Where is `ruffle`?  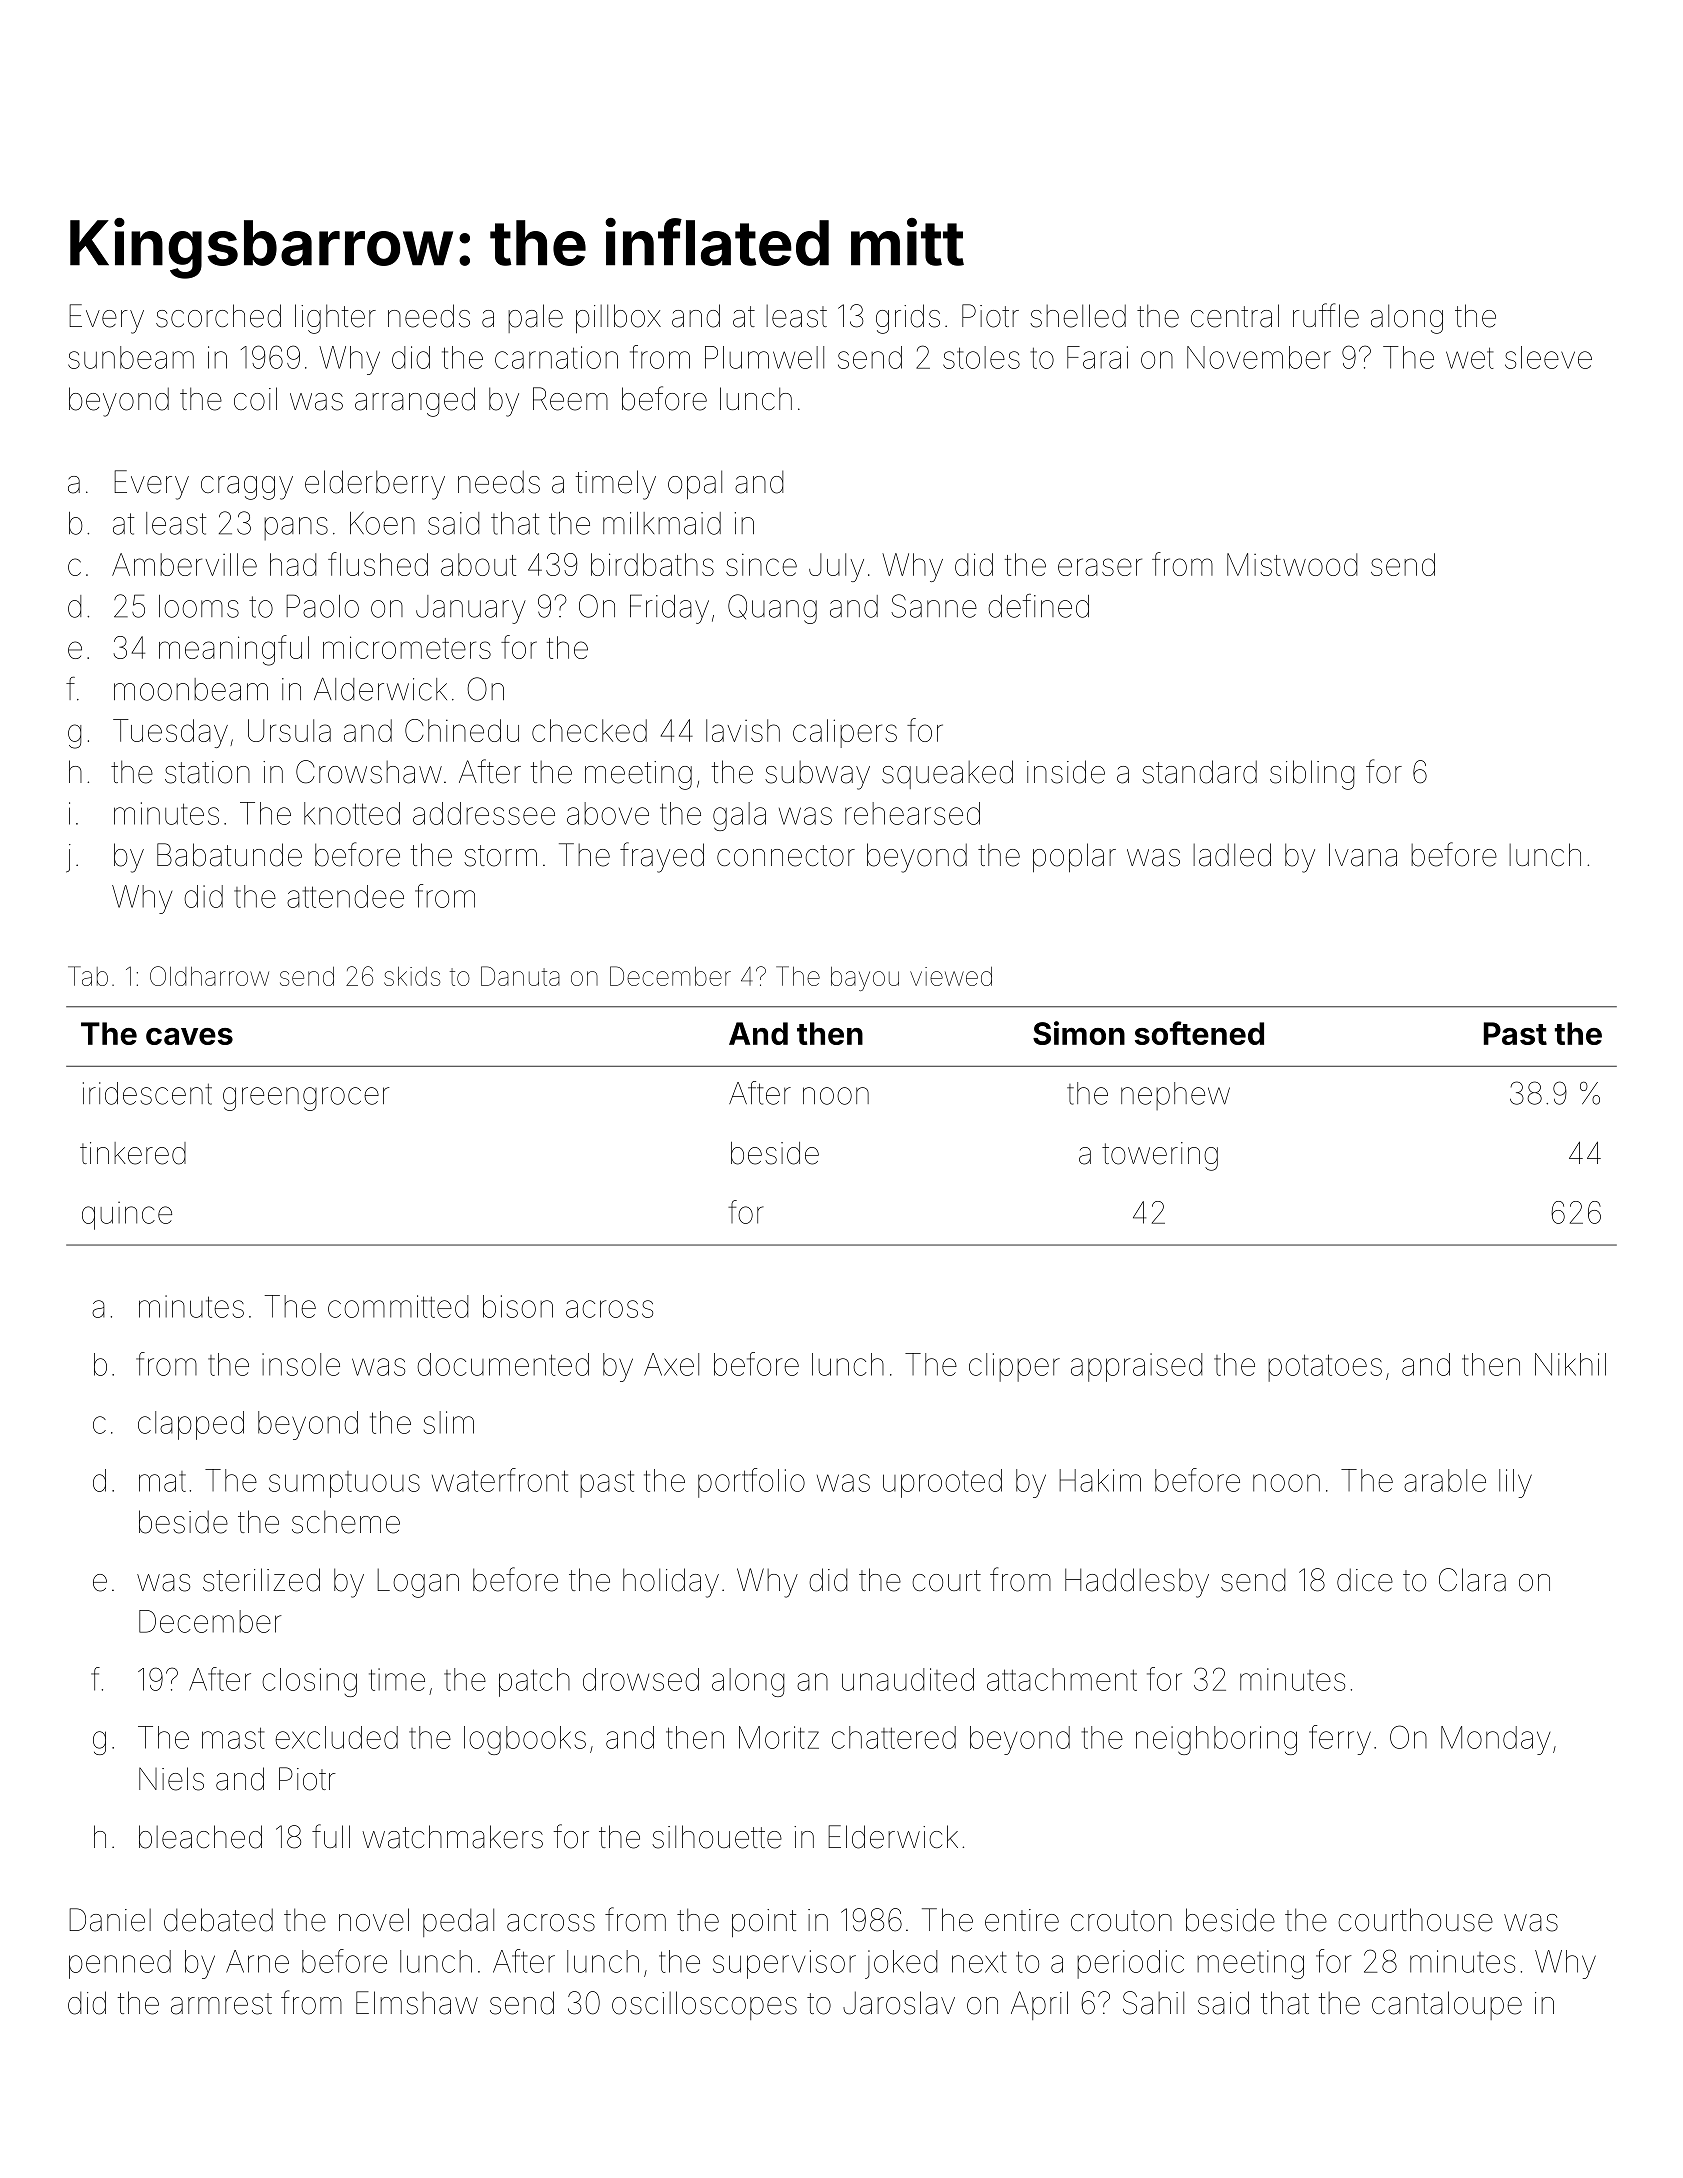 ruffle is located at coordinates (1326, 315).
